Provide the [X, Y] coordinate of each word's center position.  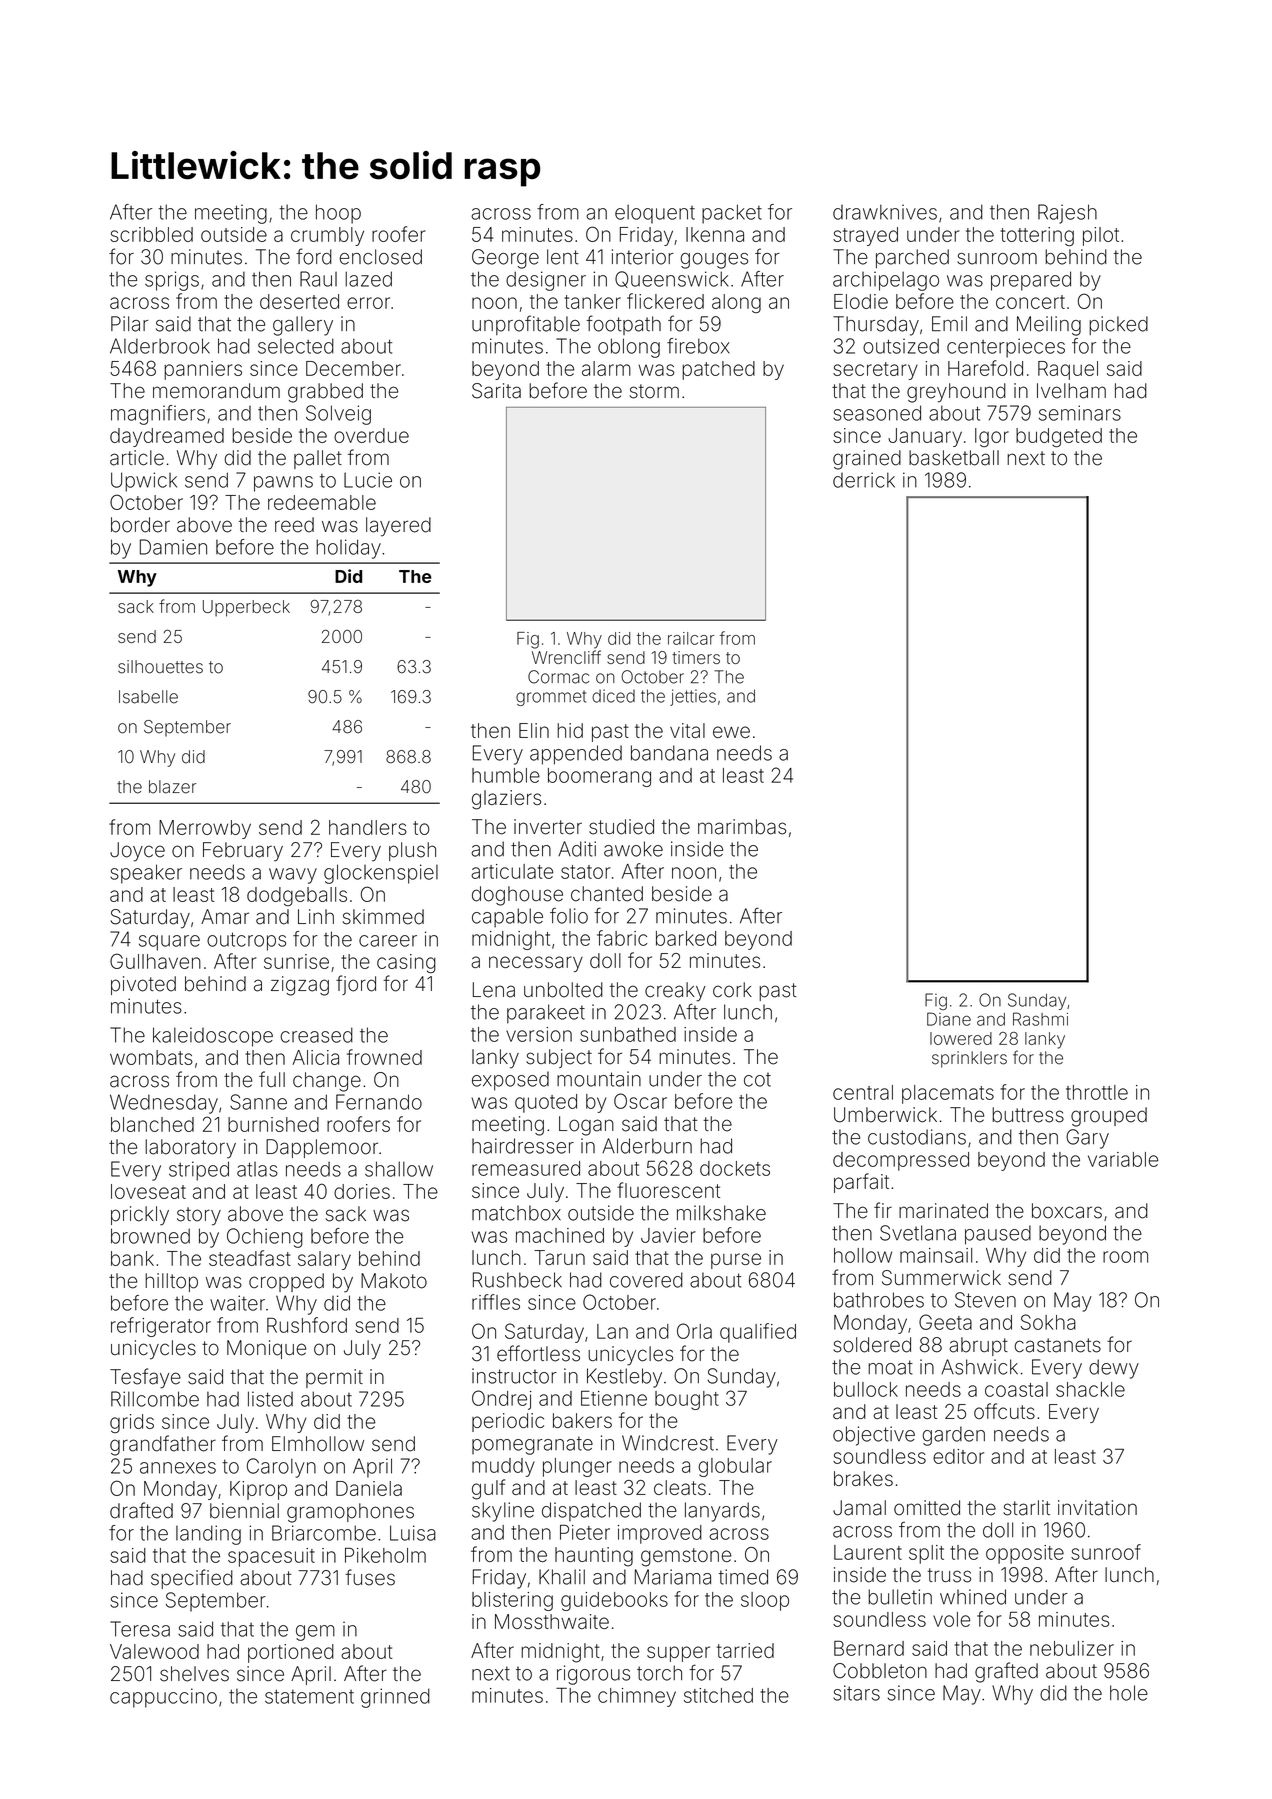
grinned [395, 1698]
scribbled [151, 234]
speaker [146, 874]
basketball [954, 458]
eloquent [655, 214]
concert [1030, 302]
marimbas [742, 827]
